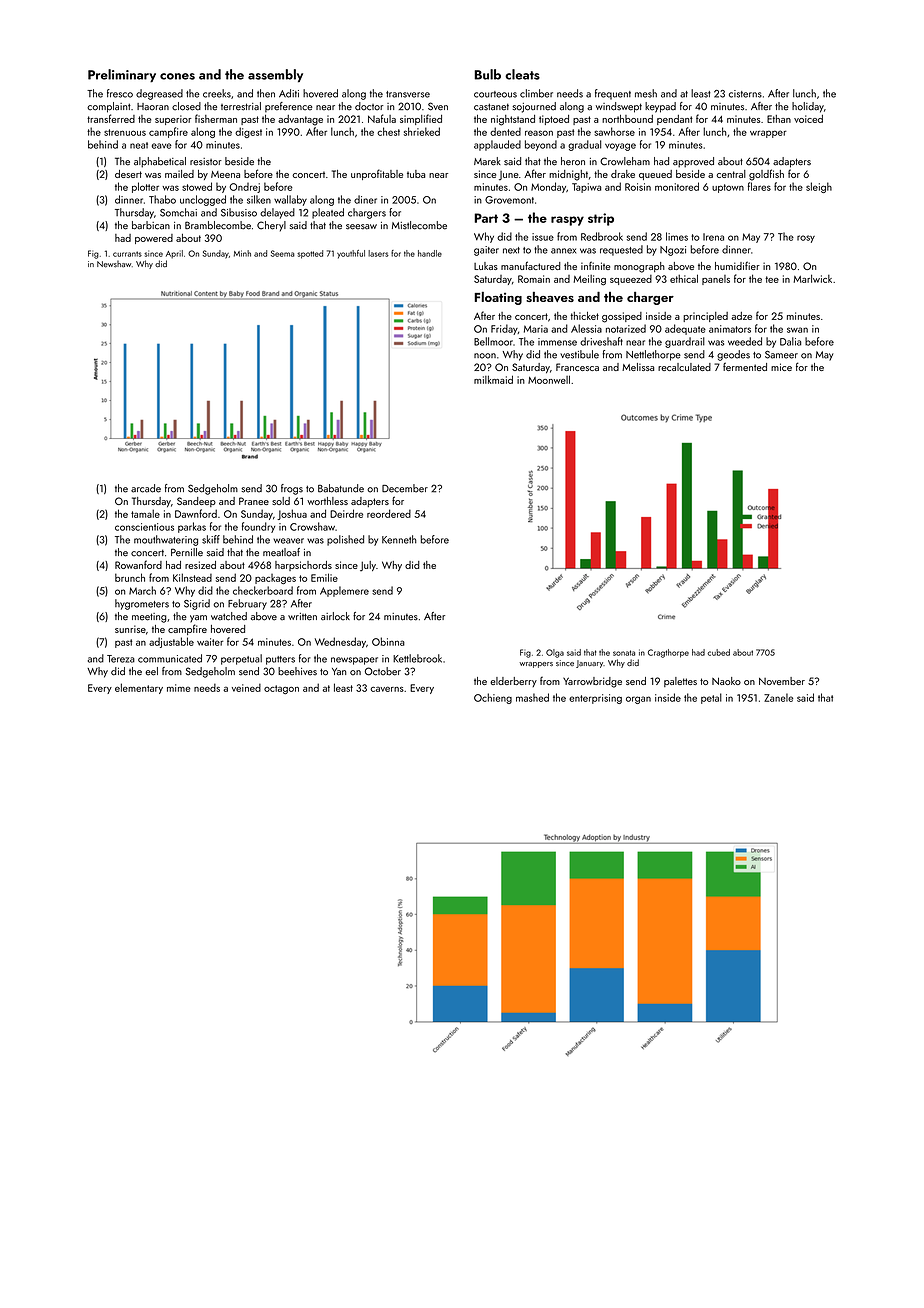 The image size is (924, 1308). I want to click on cleats, so click(522, 74).
